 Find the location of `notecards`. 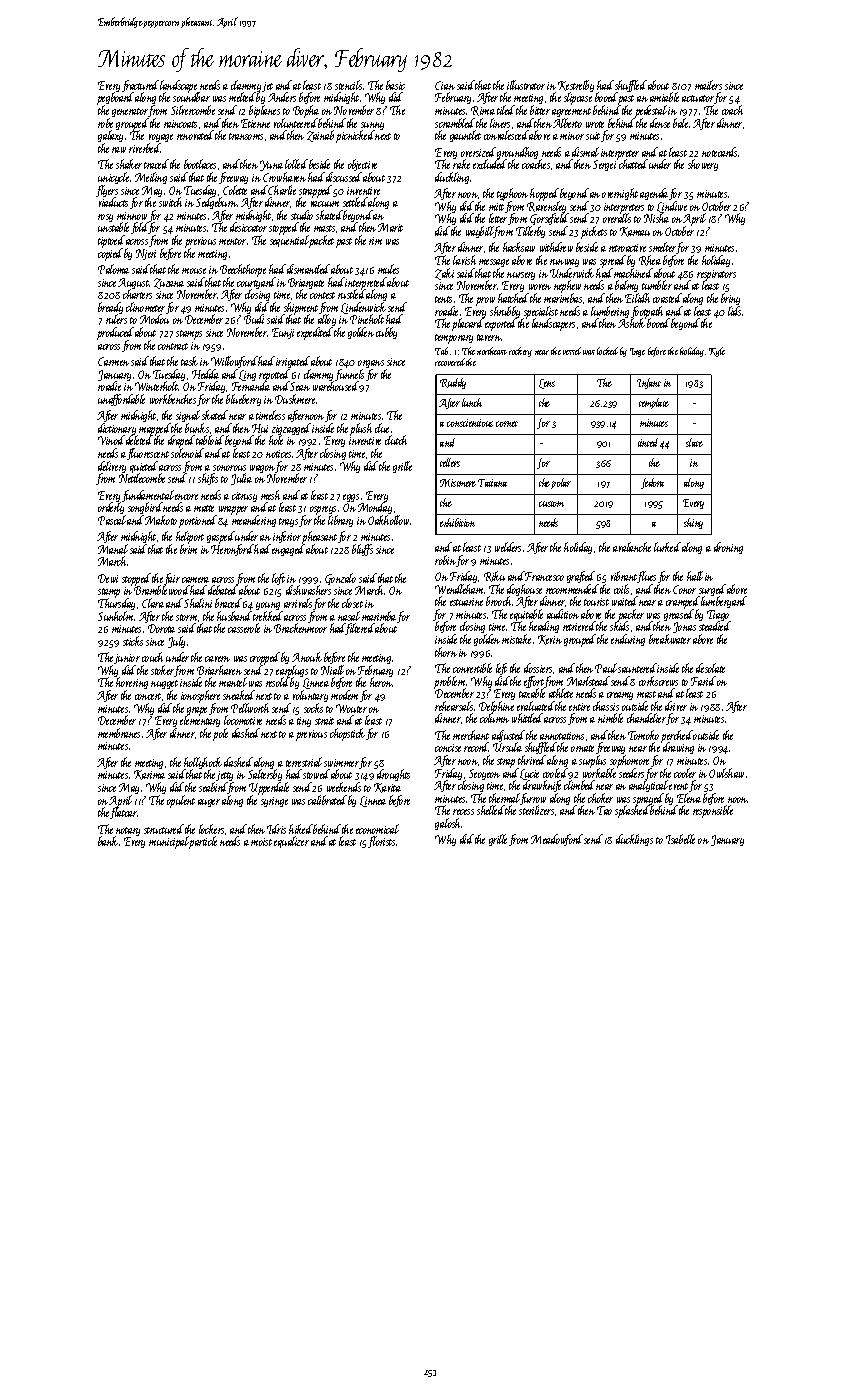

notecards is located at coordinates (719, 152).
